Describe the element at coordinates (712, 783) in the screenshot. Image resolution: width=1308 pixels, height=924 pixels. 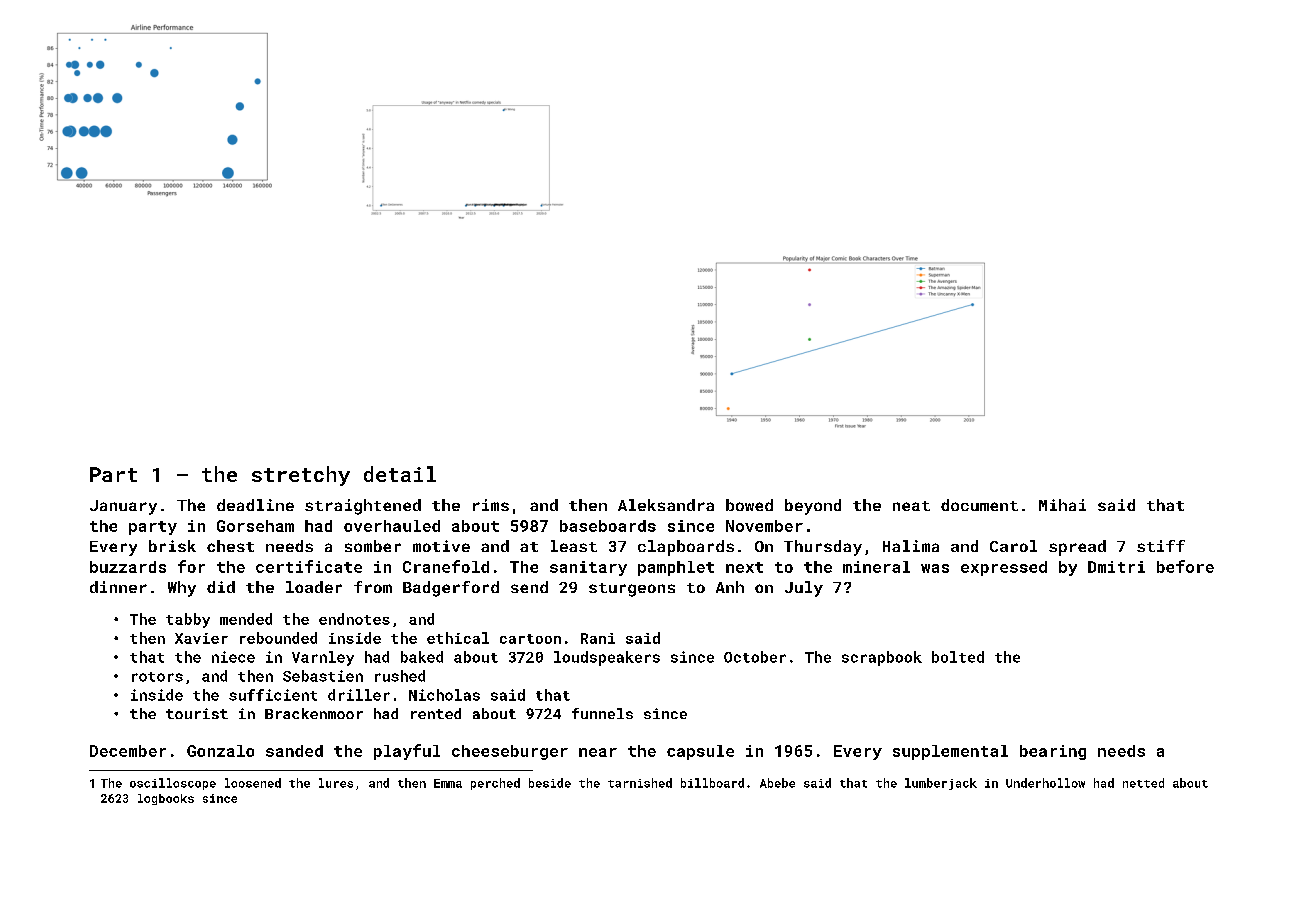
I see `billboard` at that location.
